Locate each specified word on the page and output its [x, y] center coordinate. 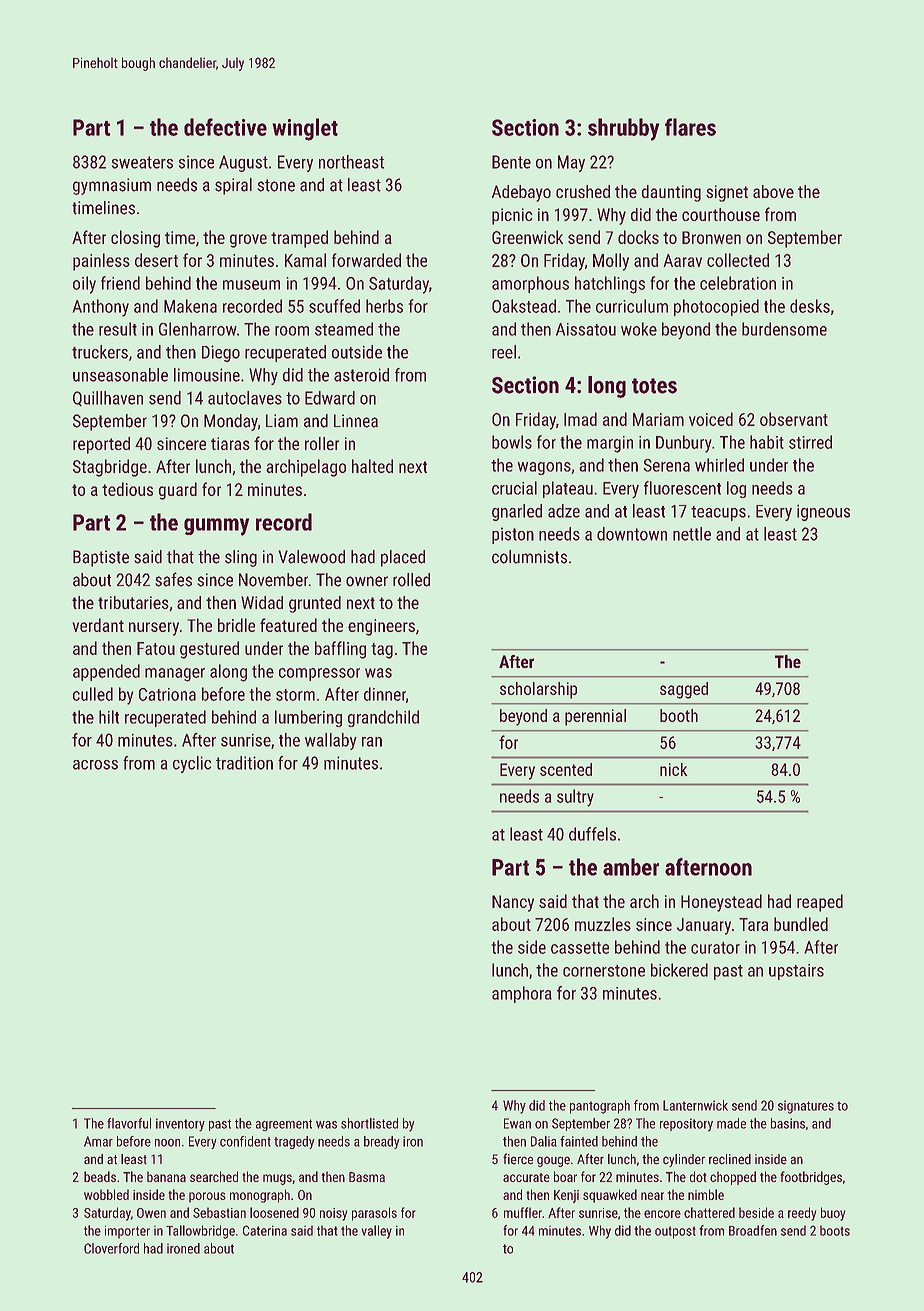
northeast [351, 162]
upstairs [796, 972]
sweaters [142, 162]
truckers [100, 352]
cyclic [192, 764]
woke [639, 329]
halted [372, 466]
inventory [180, 1125]
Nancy [513, 903]
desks [810, 306]
